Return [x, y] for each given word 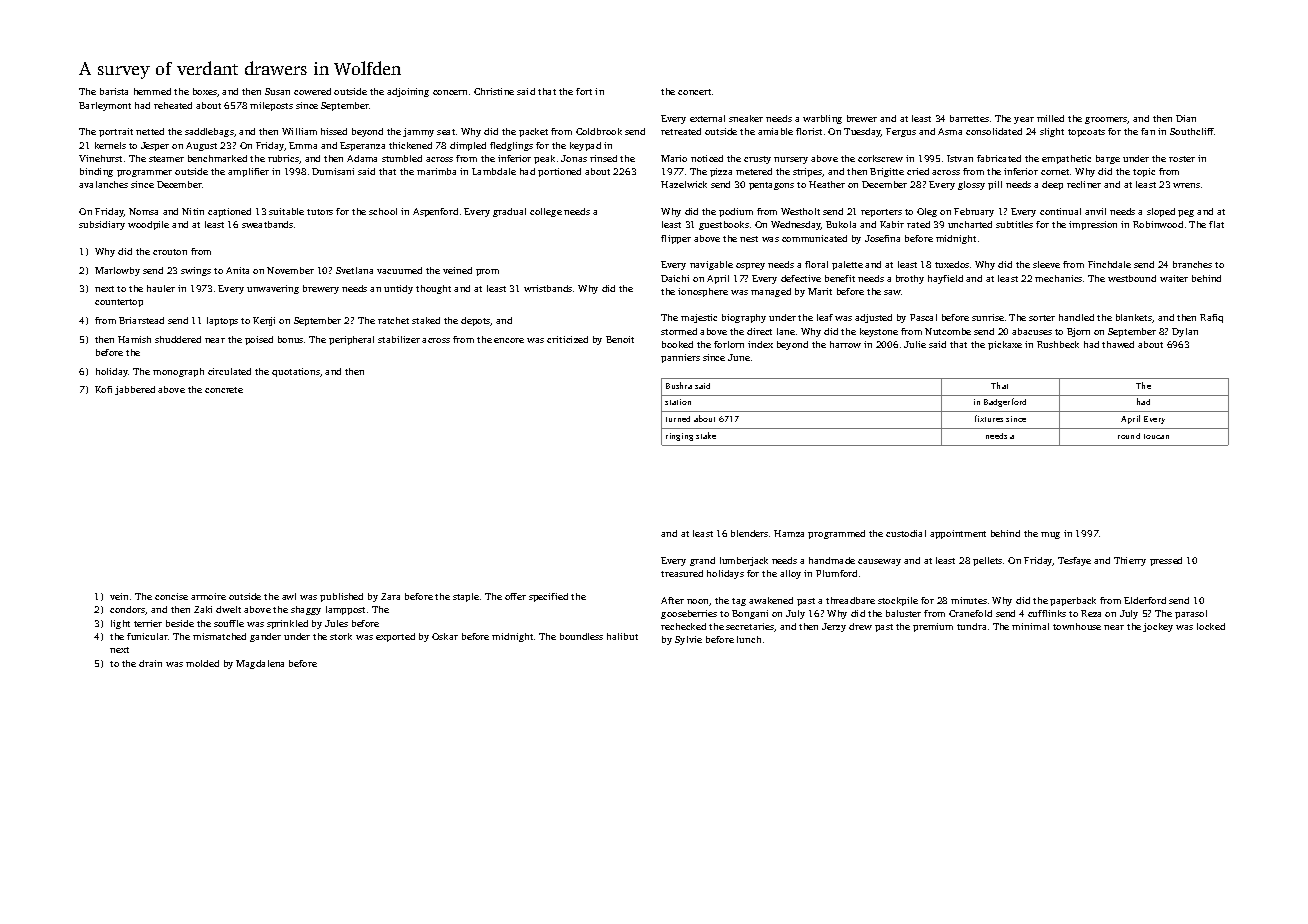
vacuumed [399, 270]
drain [150, 663]
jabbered [135, 390]
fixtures [989, 418]
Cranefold [970, 613]
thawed [1118, 344]
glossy [971, 185]
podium [736, 212]
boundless [581, 636]
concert [694, 92]
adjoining [408, 92]
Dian [1186, 118]
